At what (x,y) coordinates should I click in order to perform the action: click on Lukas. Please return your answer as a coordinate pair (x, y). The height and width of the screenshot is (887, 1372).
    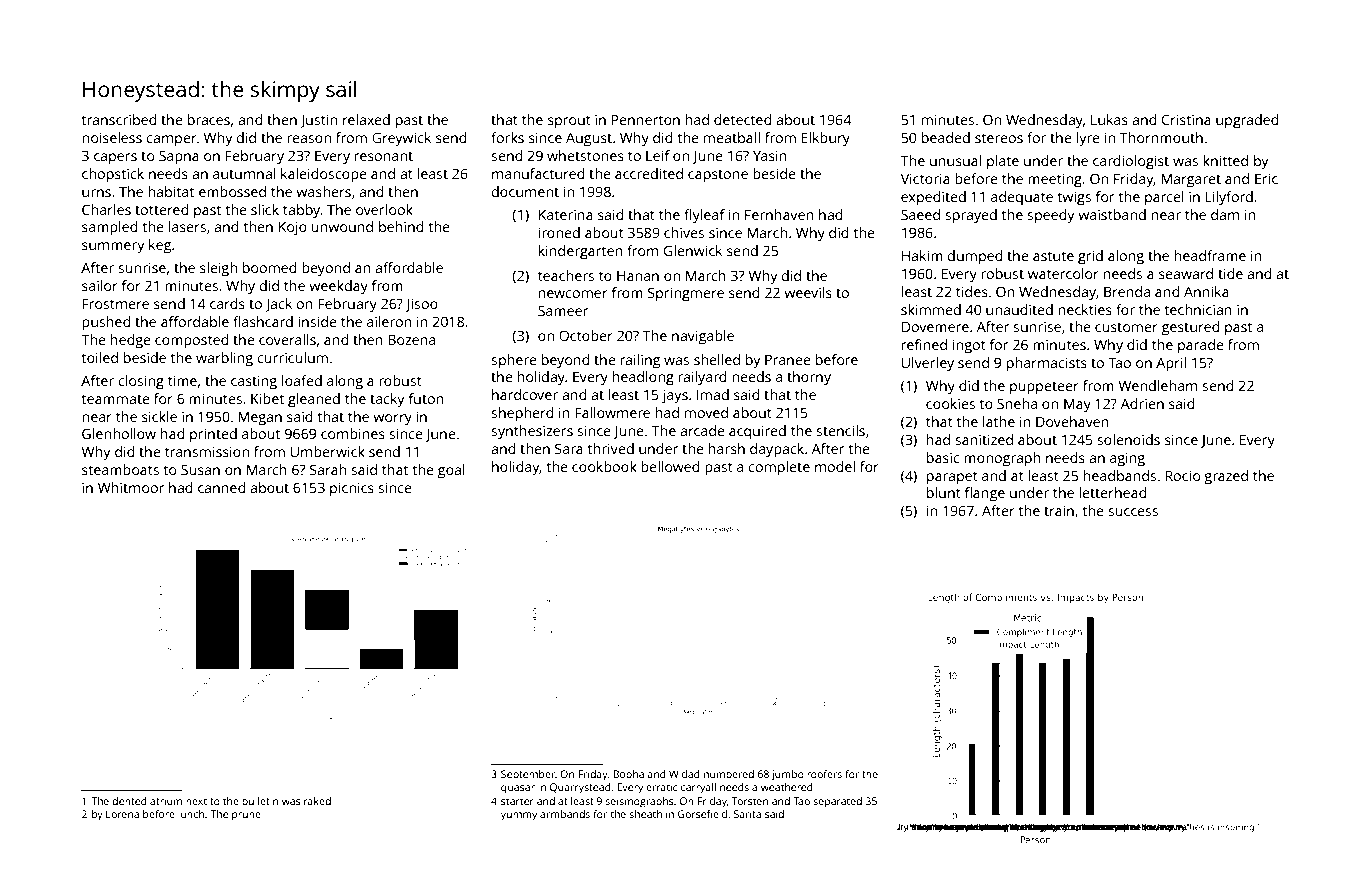
    Looking at the image, I should click on (1109, 119).
